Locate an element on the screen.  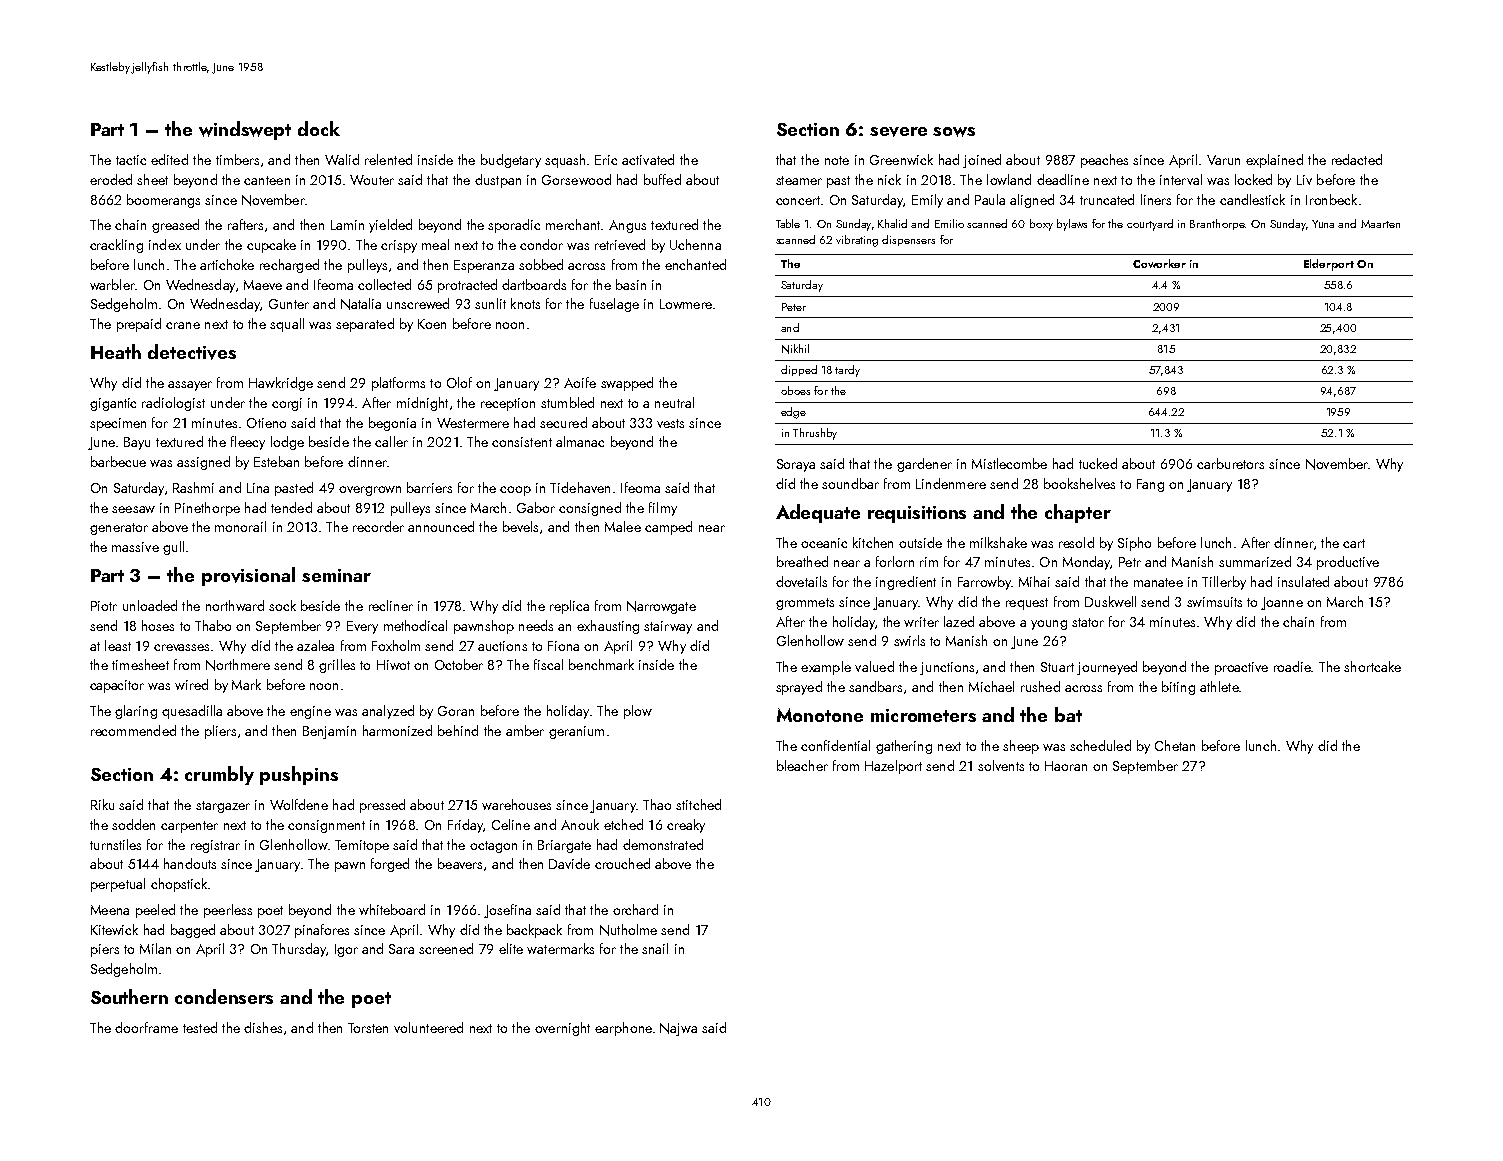
Wouter is located at coordinates (372, 180).
